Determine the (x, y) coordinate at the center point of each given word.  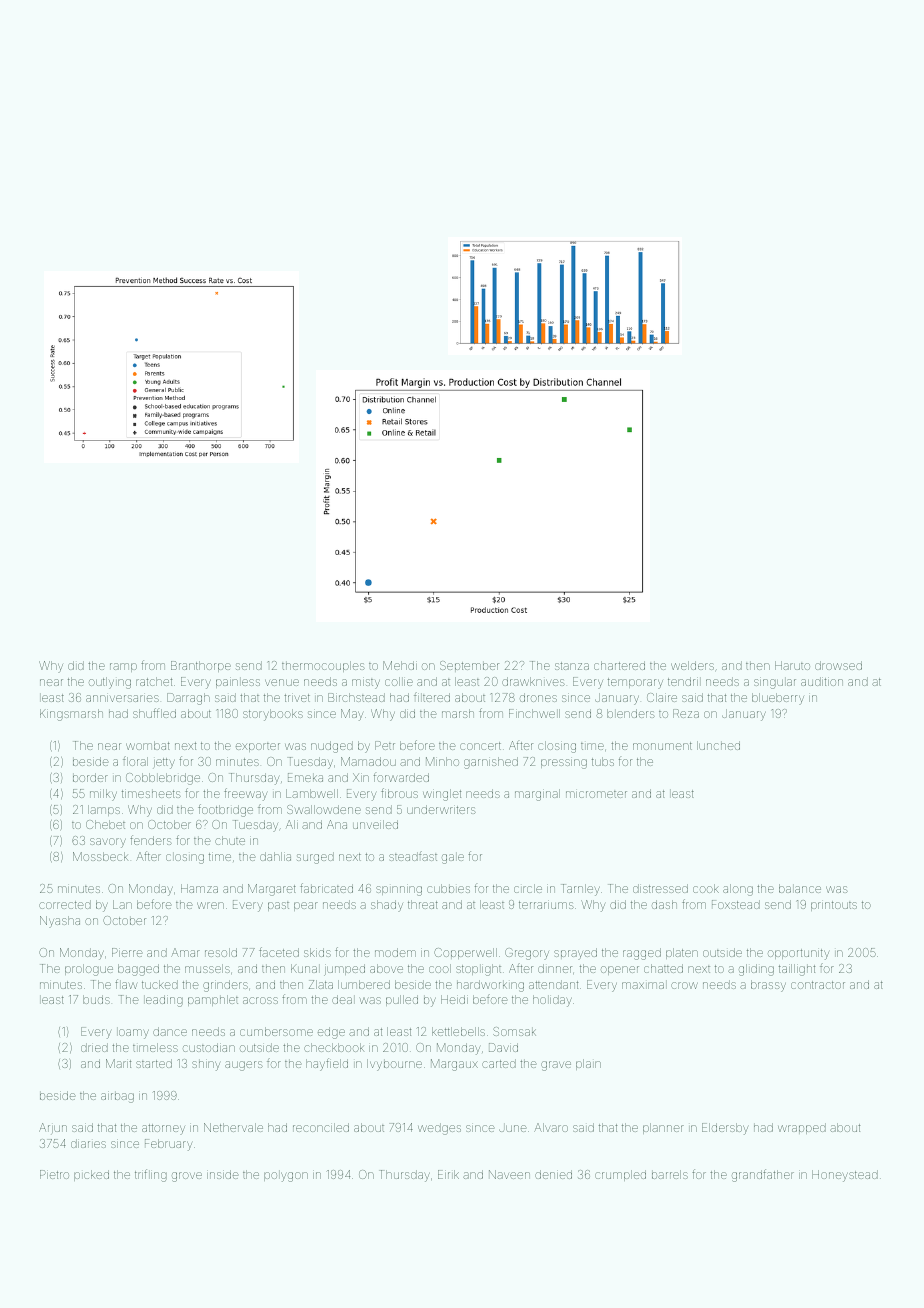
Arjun (53, 1128)
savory (108, 843)
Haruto (792, 665)
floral (135, 761)
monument (662, 746)
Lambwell (312, 793)
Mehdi (400, 665)
